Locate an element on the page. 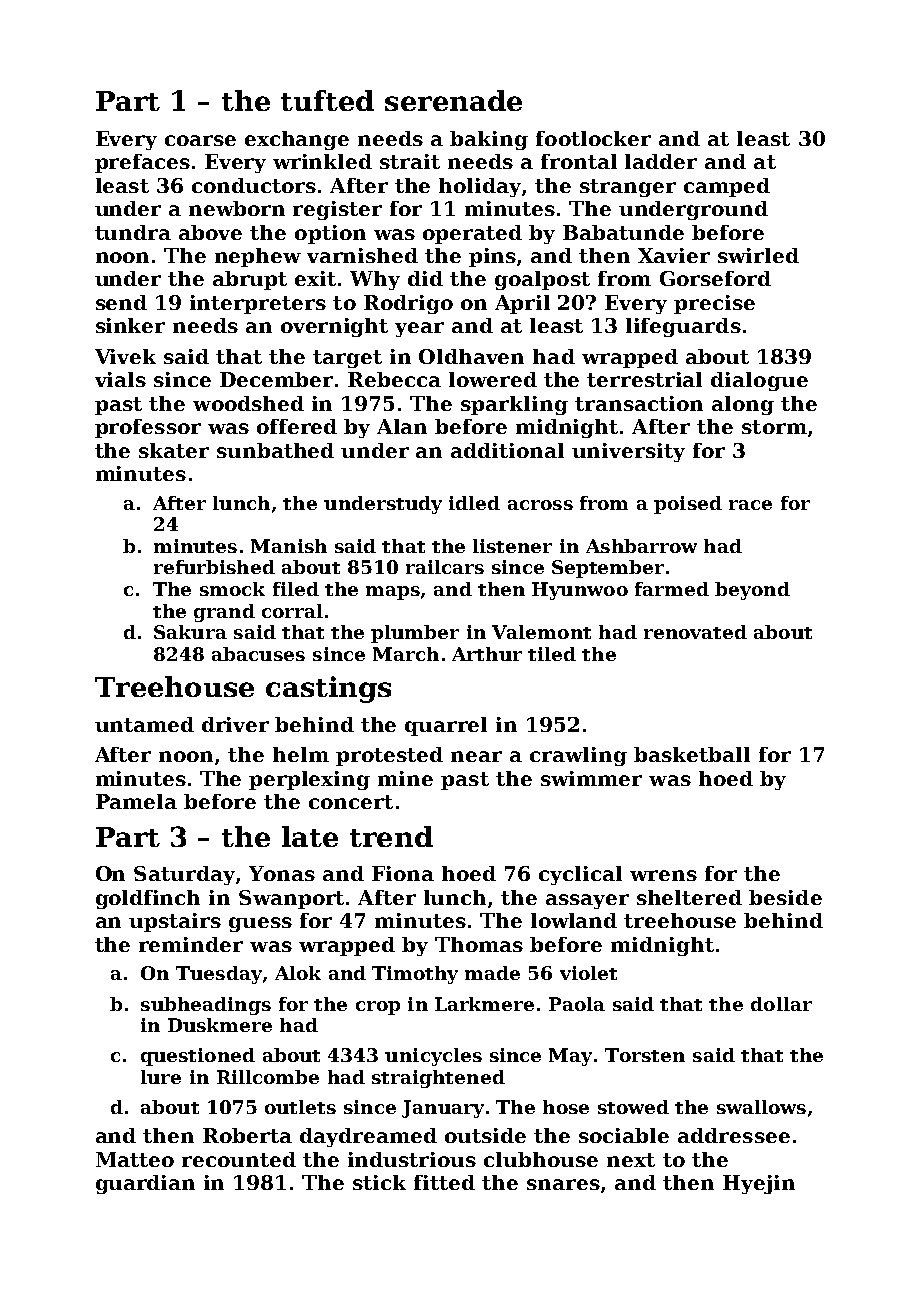 This document has width=924, height=1308. beside is located at coordinates (785, 897).
